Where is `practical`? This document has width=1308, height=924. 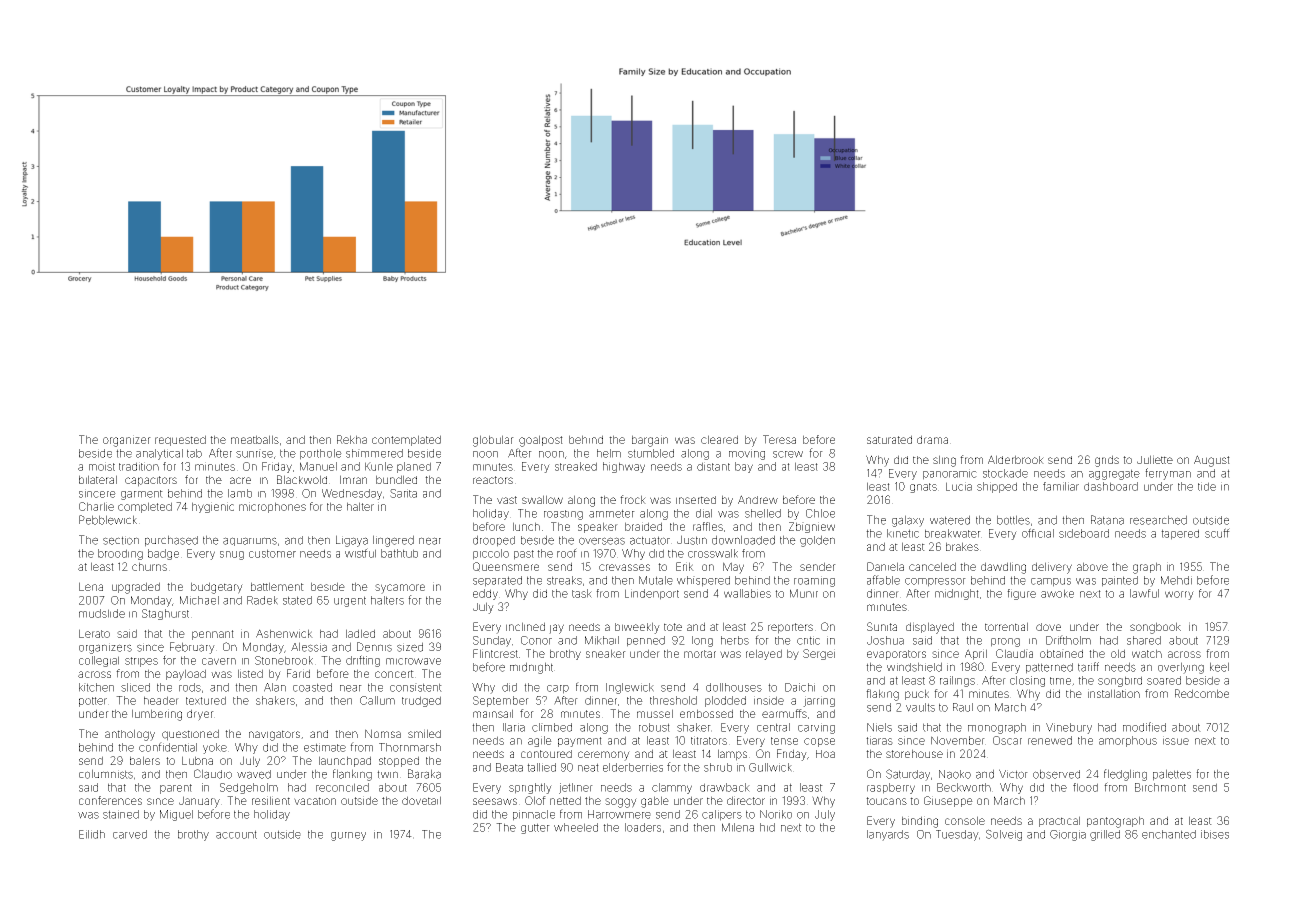 practical is located at coordinates (1059, 821).
